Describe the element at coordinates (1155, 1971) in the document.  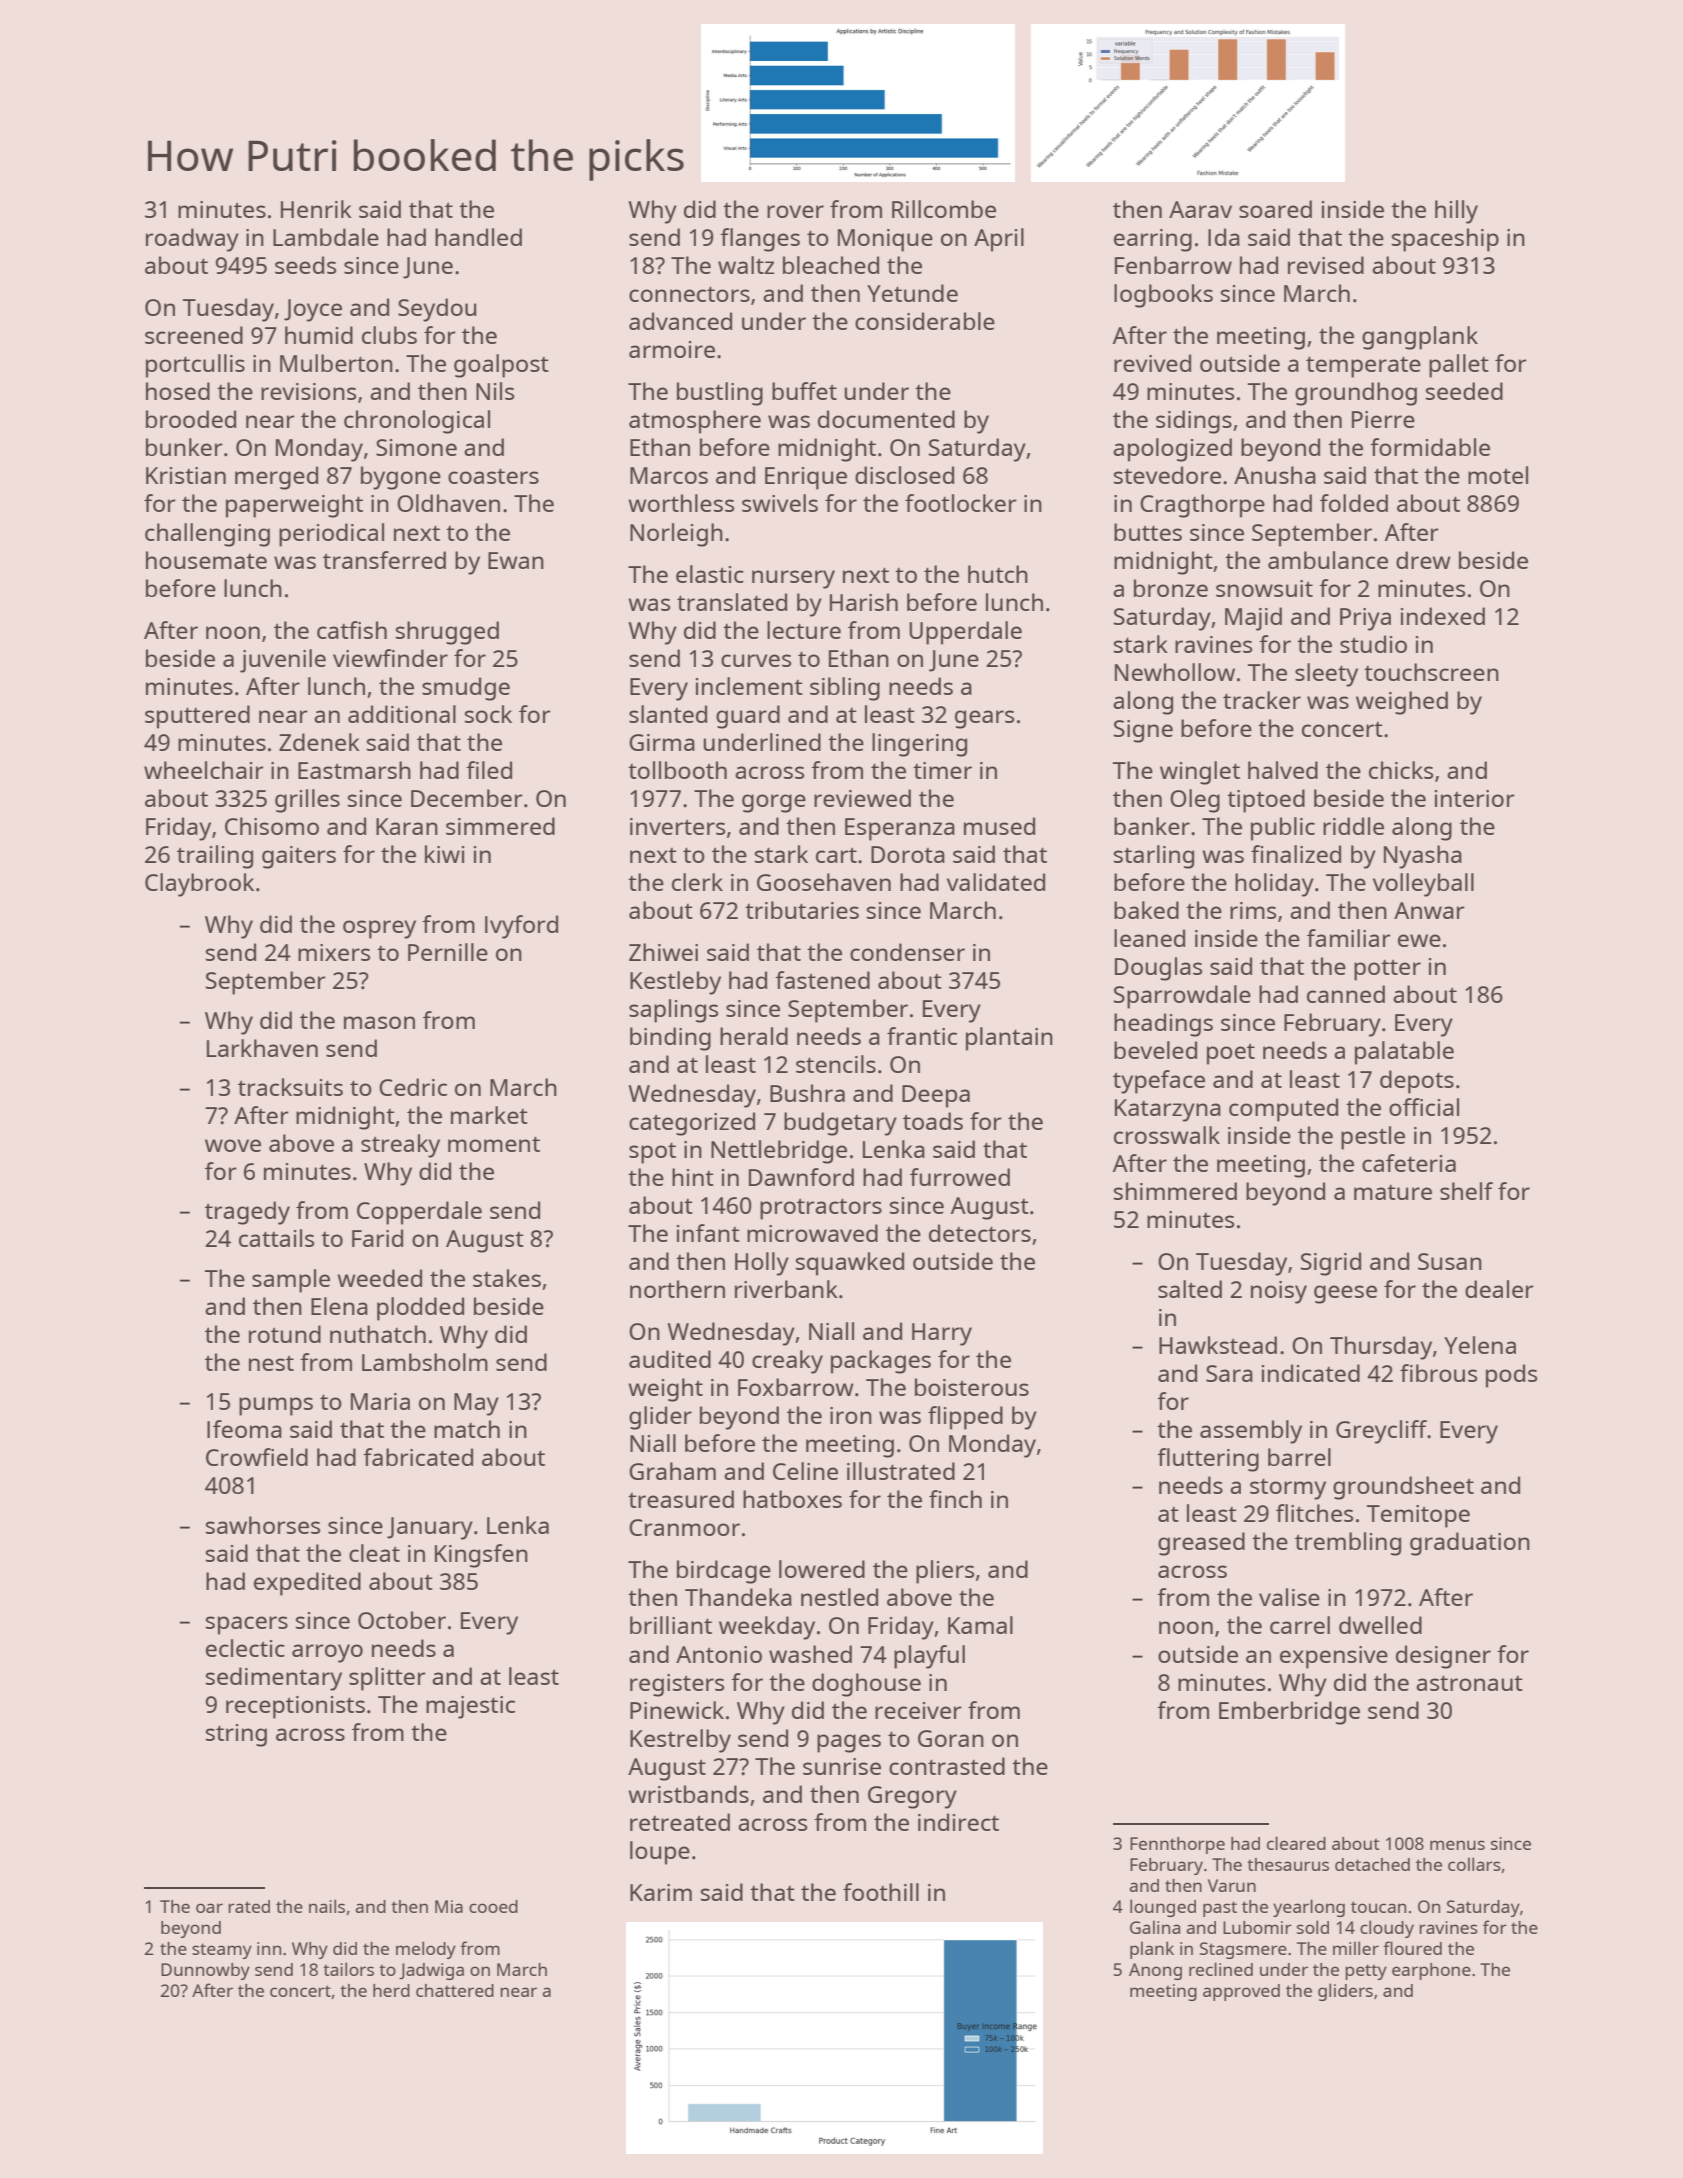
I see `Anong` at that location.
